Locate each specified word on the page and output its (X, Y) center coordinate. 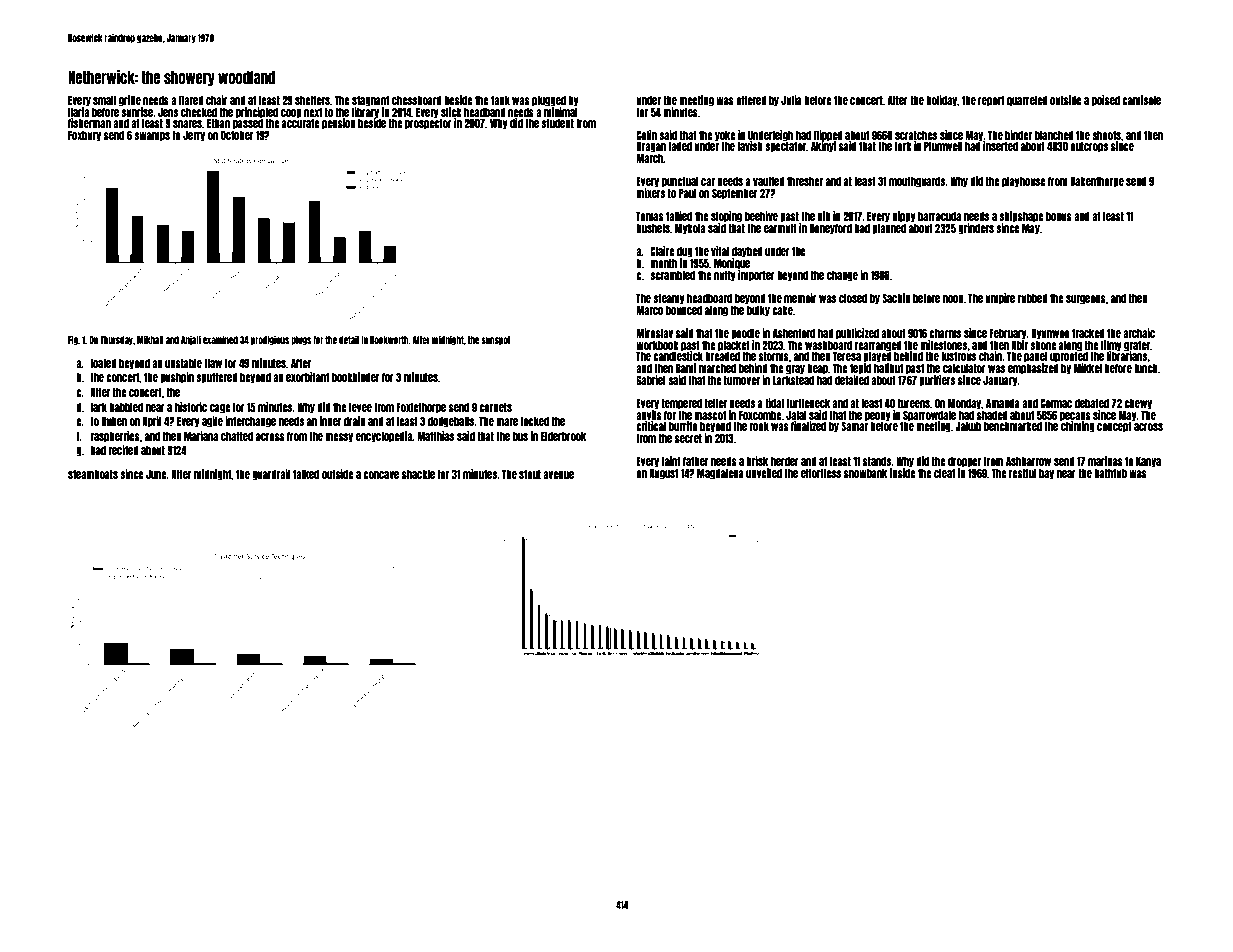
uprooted (1069, 357)
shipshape (1021, 217)
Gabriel (651, 380)
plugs (301, 340)
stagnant (370, 101)
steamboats (93, 474)
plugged (549, 101)
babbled (126, 407)
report (991, 101)
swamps (152, 137)
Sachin (896, 298)
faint (671, 461)
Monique (732, 264)
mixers (650, 193)
